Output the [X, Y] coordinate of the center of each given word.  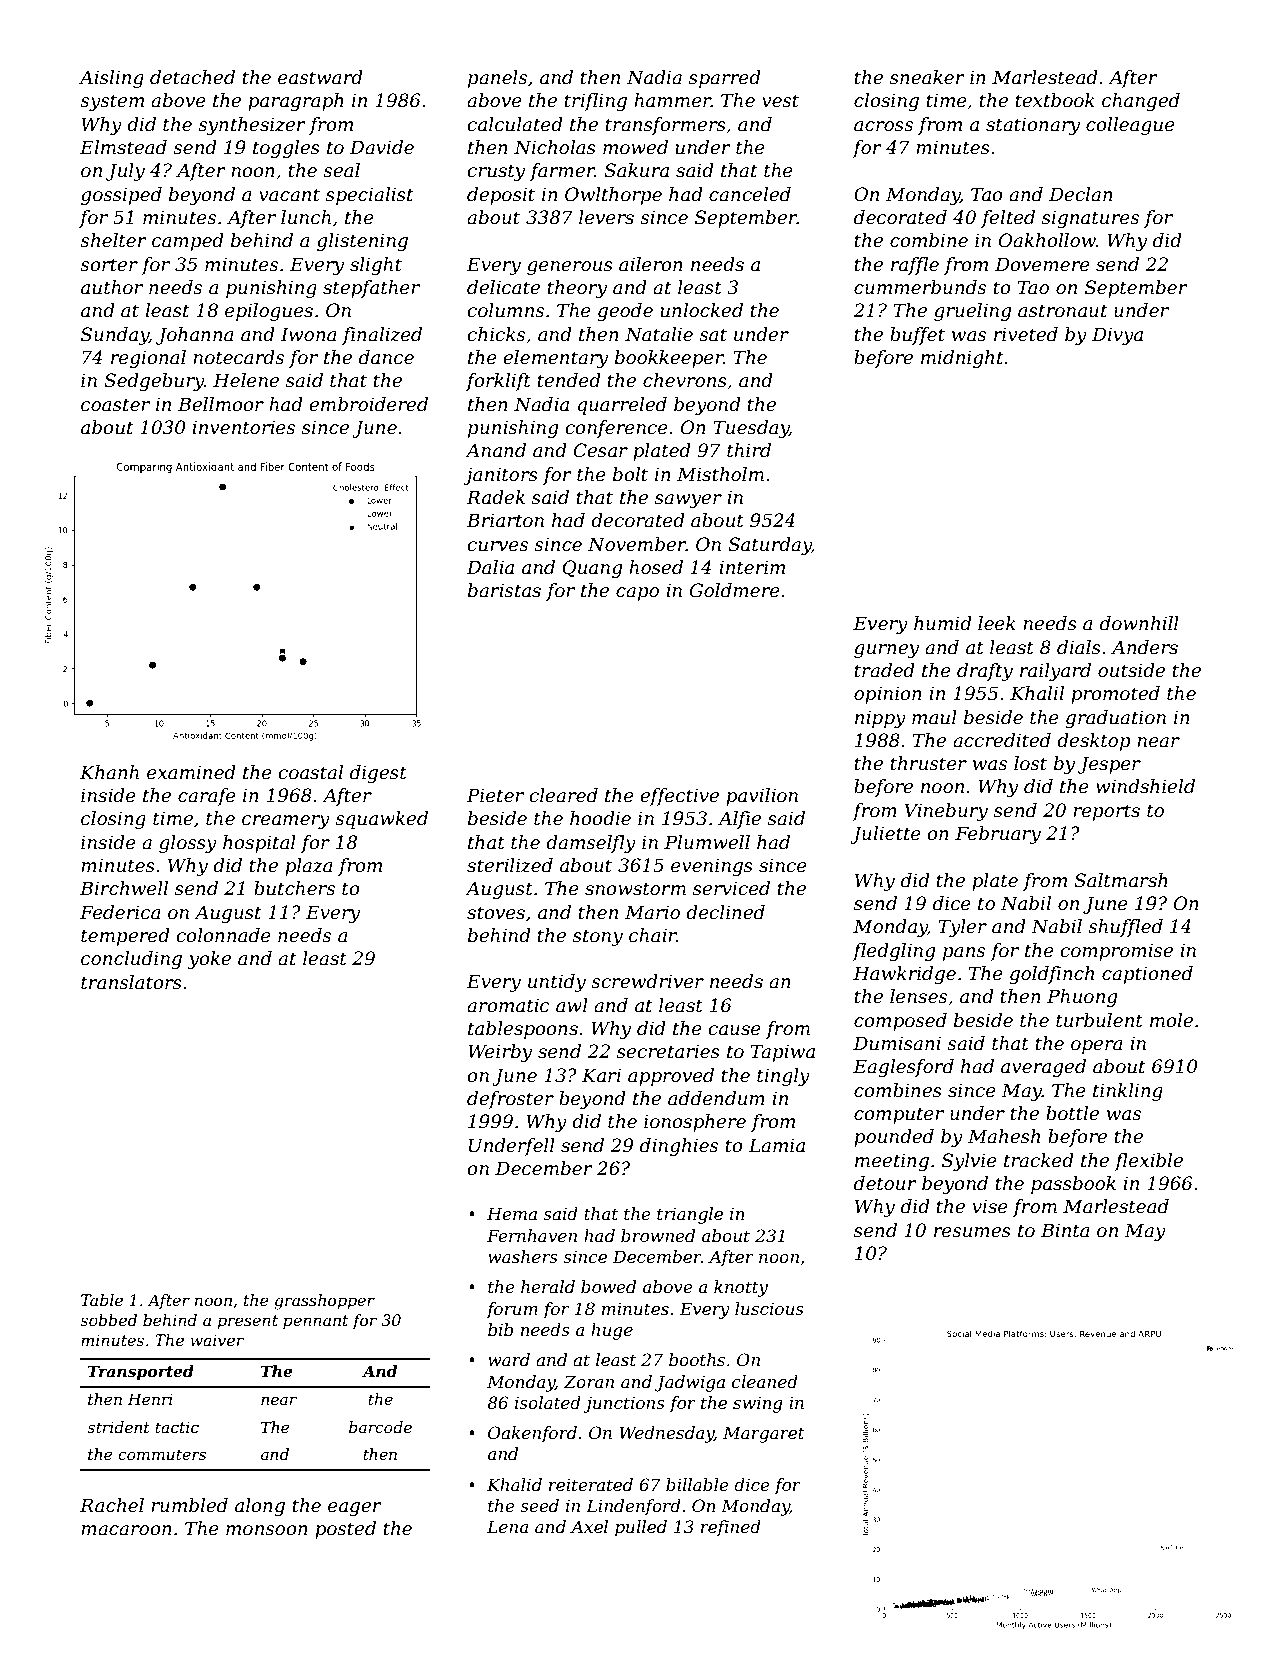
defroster [510, 1100]
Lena [507, 1526]
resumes [972, 1232]
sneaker [927, 77]
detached [192, 77]
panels [497, 79]
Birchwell [124, 888]
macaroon [126, 1530]
